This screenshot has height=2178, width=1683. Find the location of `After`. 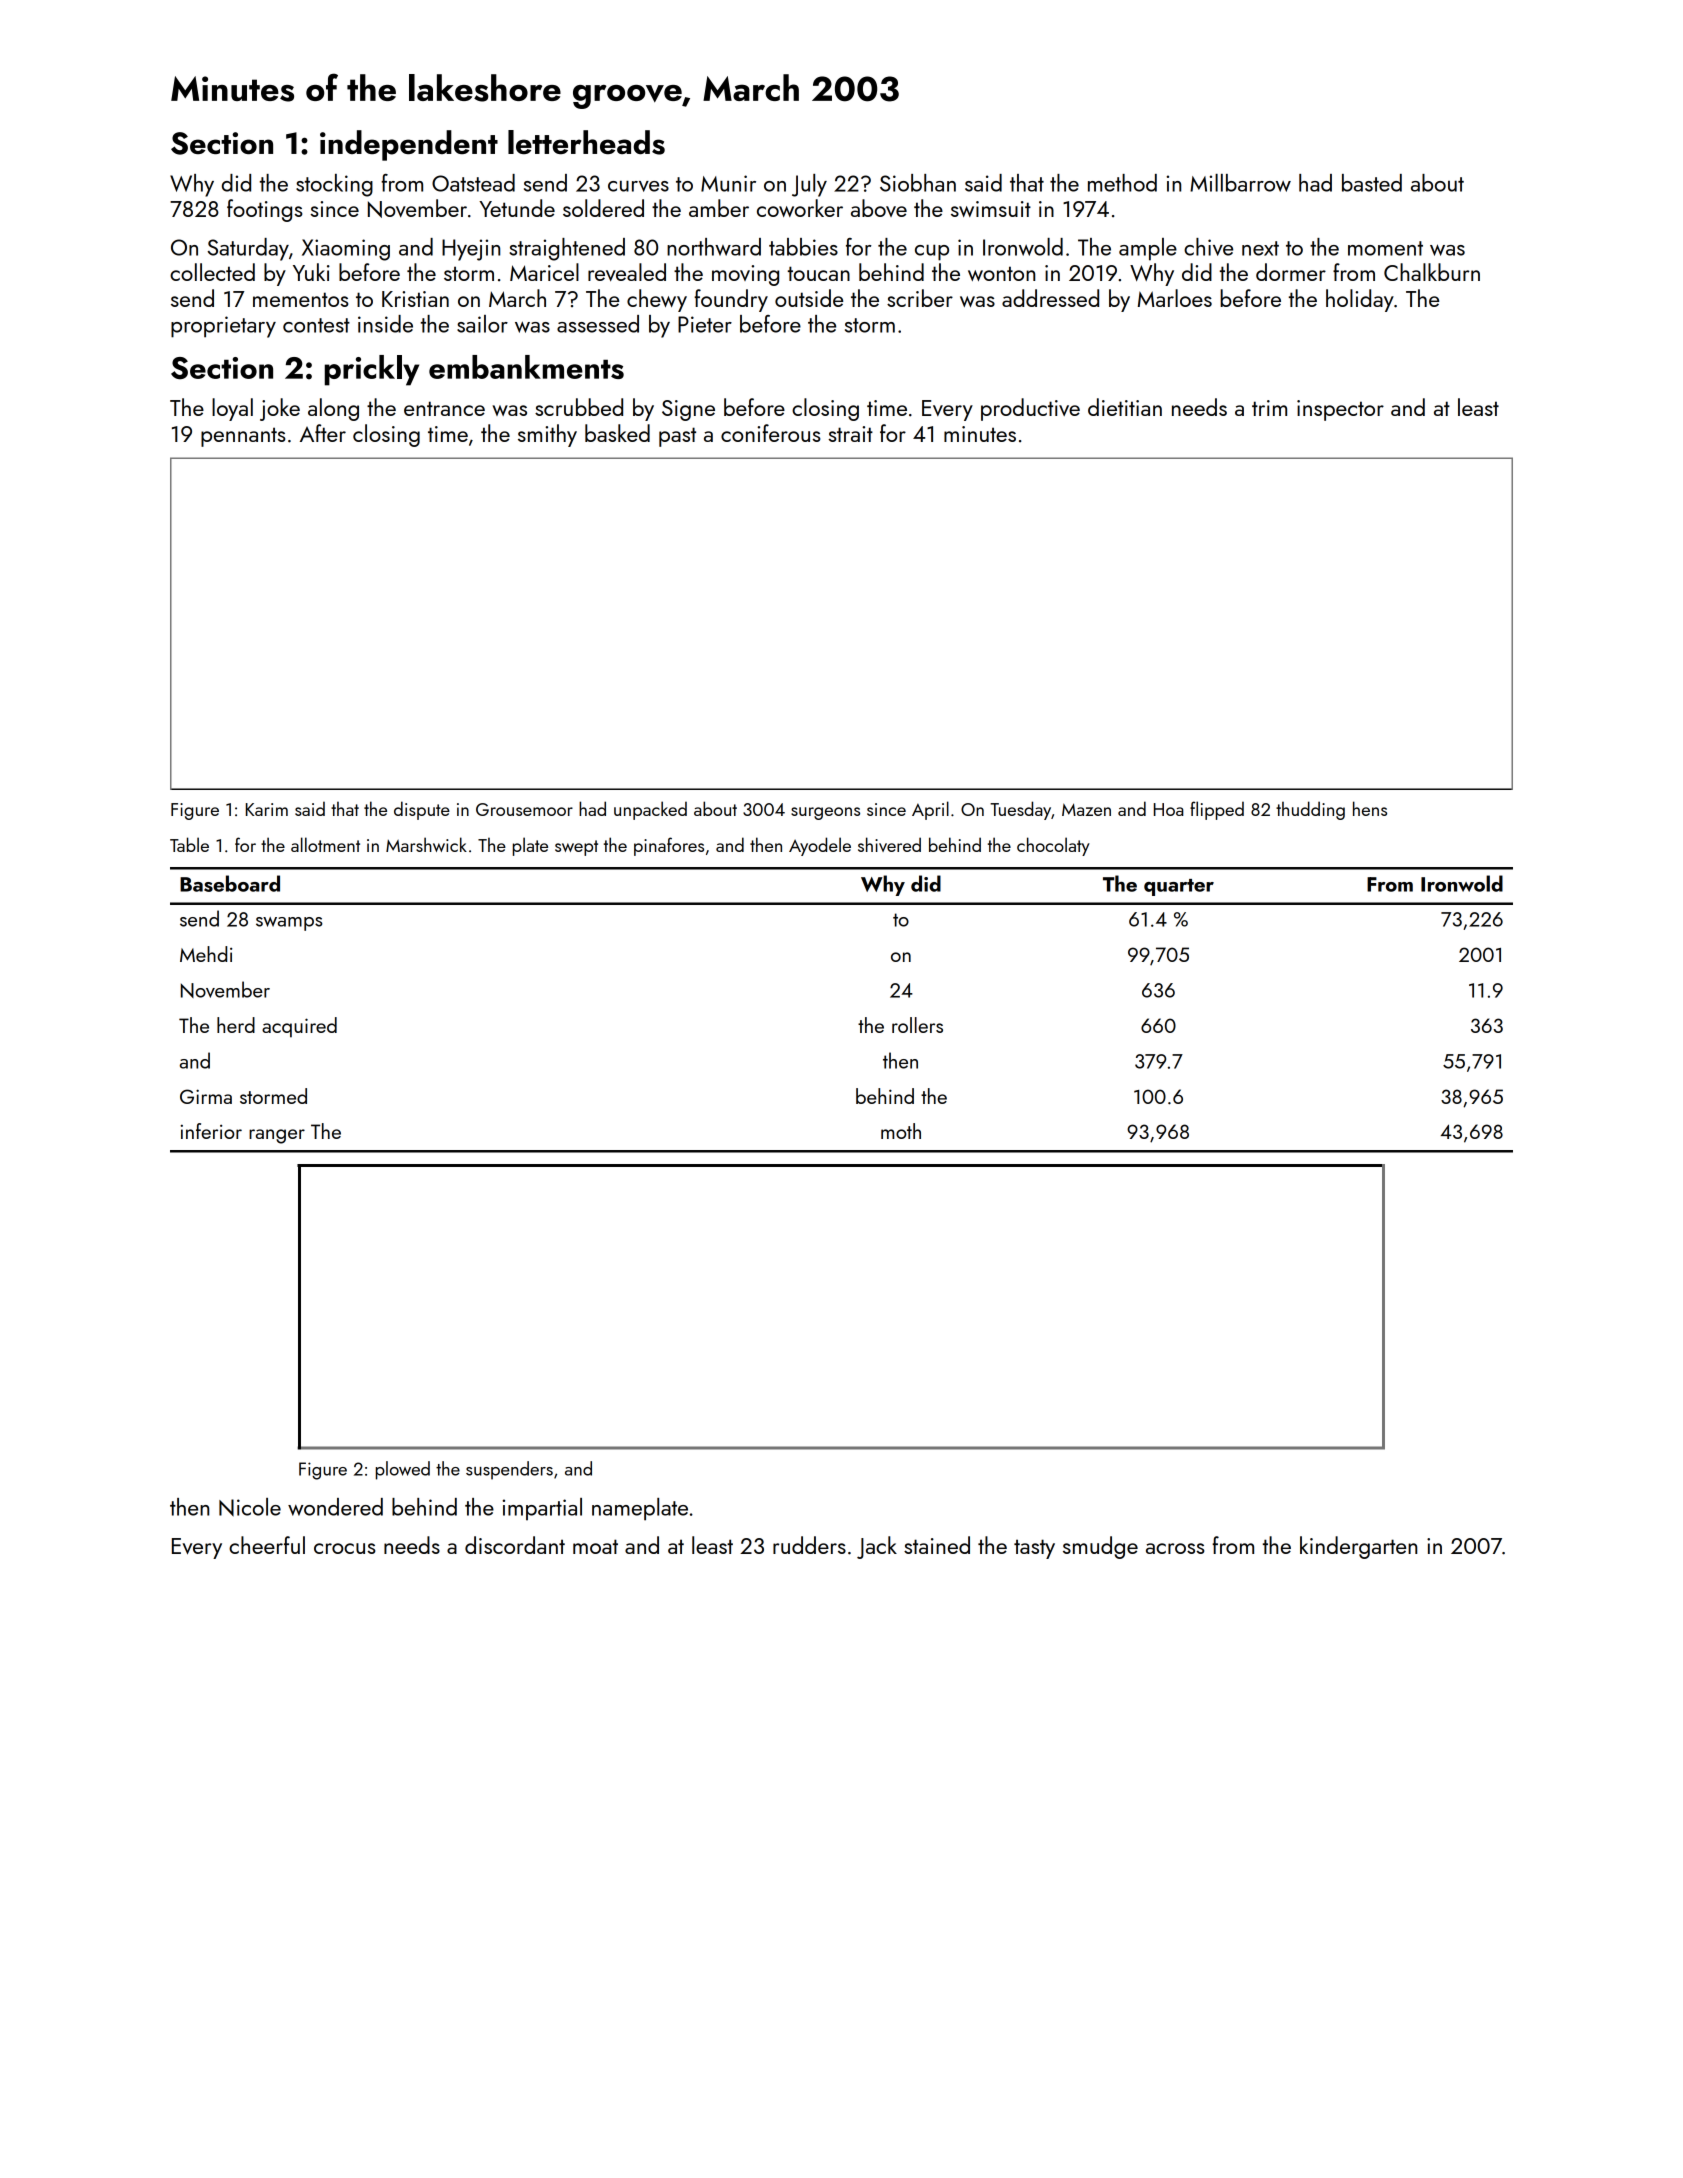

After is located at coordinates (323, 433).
